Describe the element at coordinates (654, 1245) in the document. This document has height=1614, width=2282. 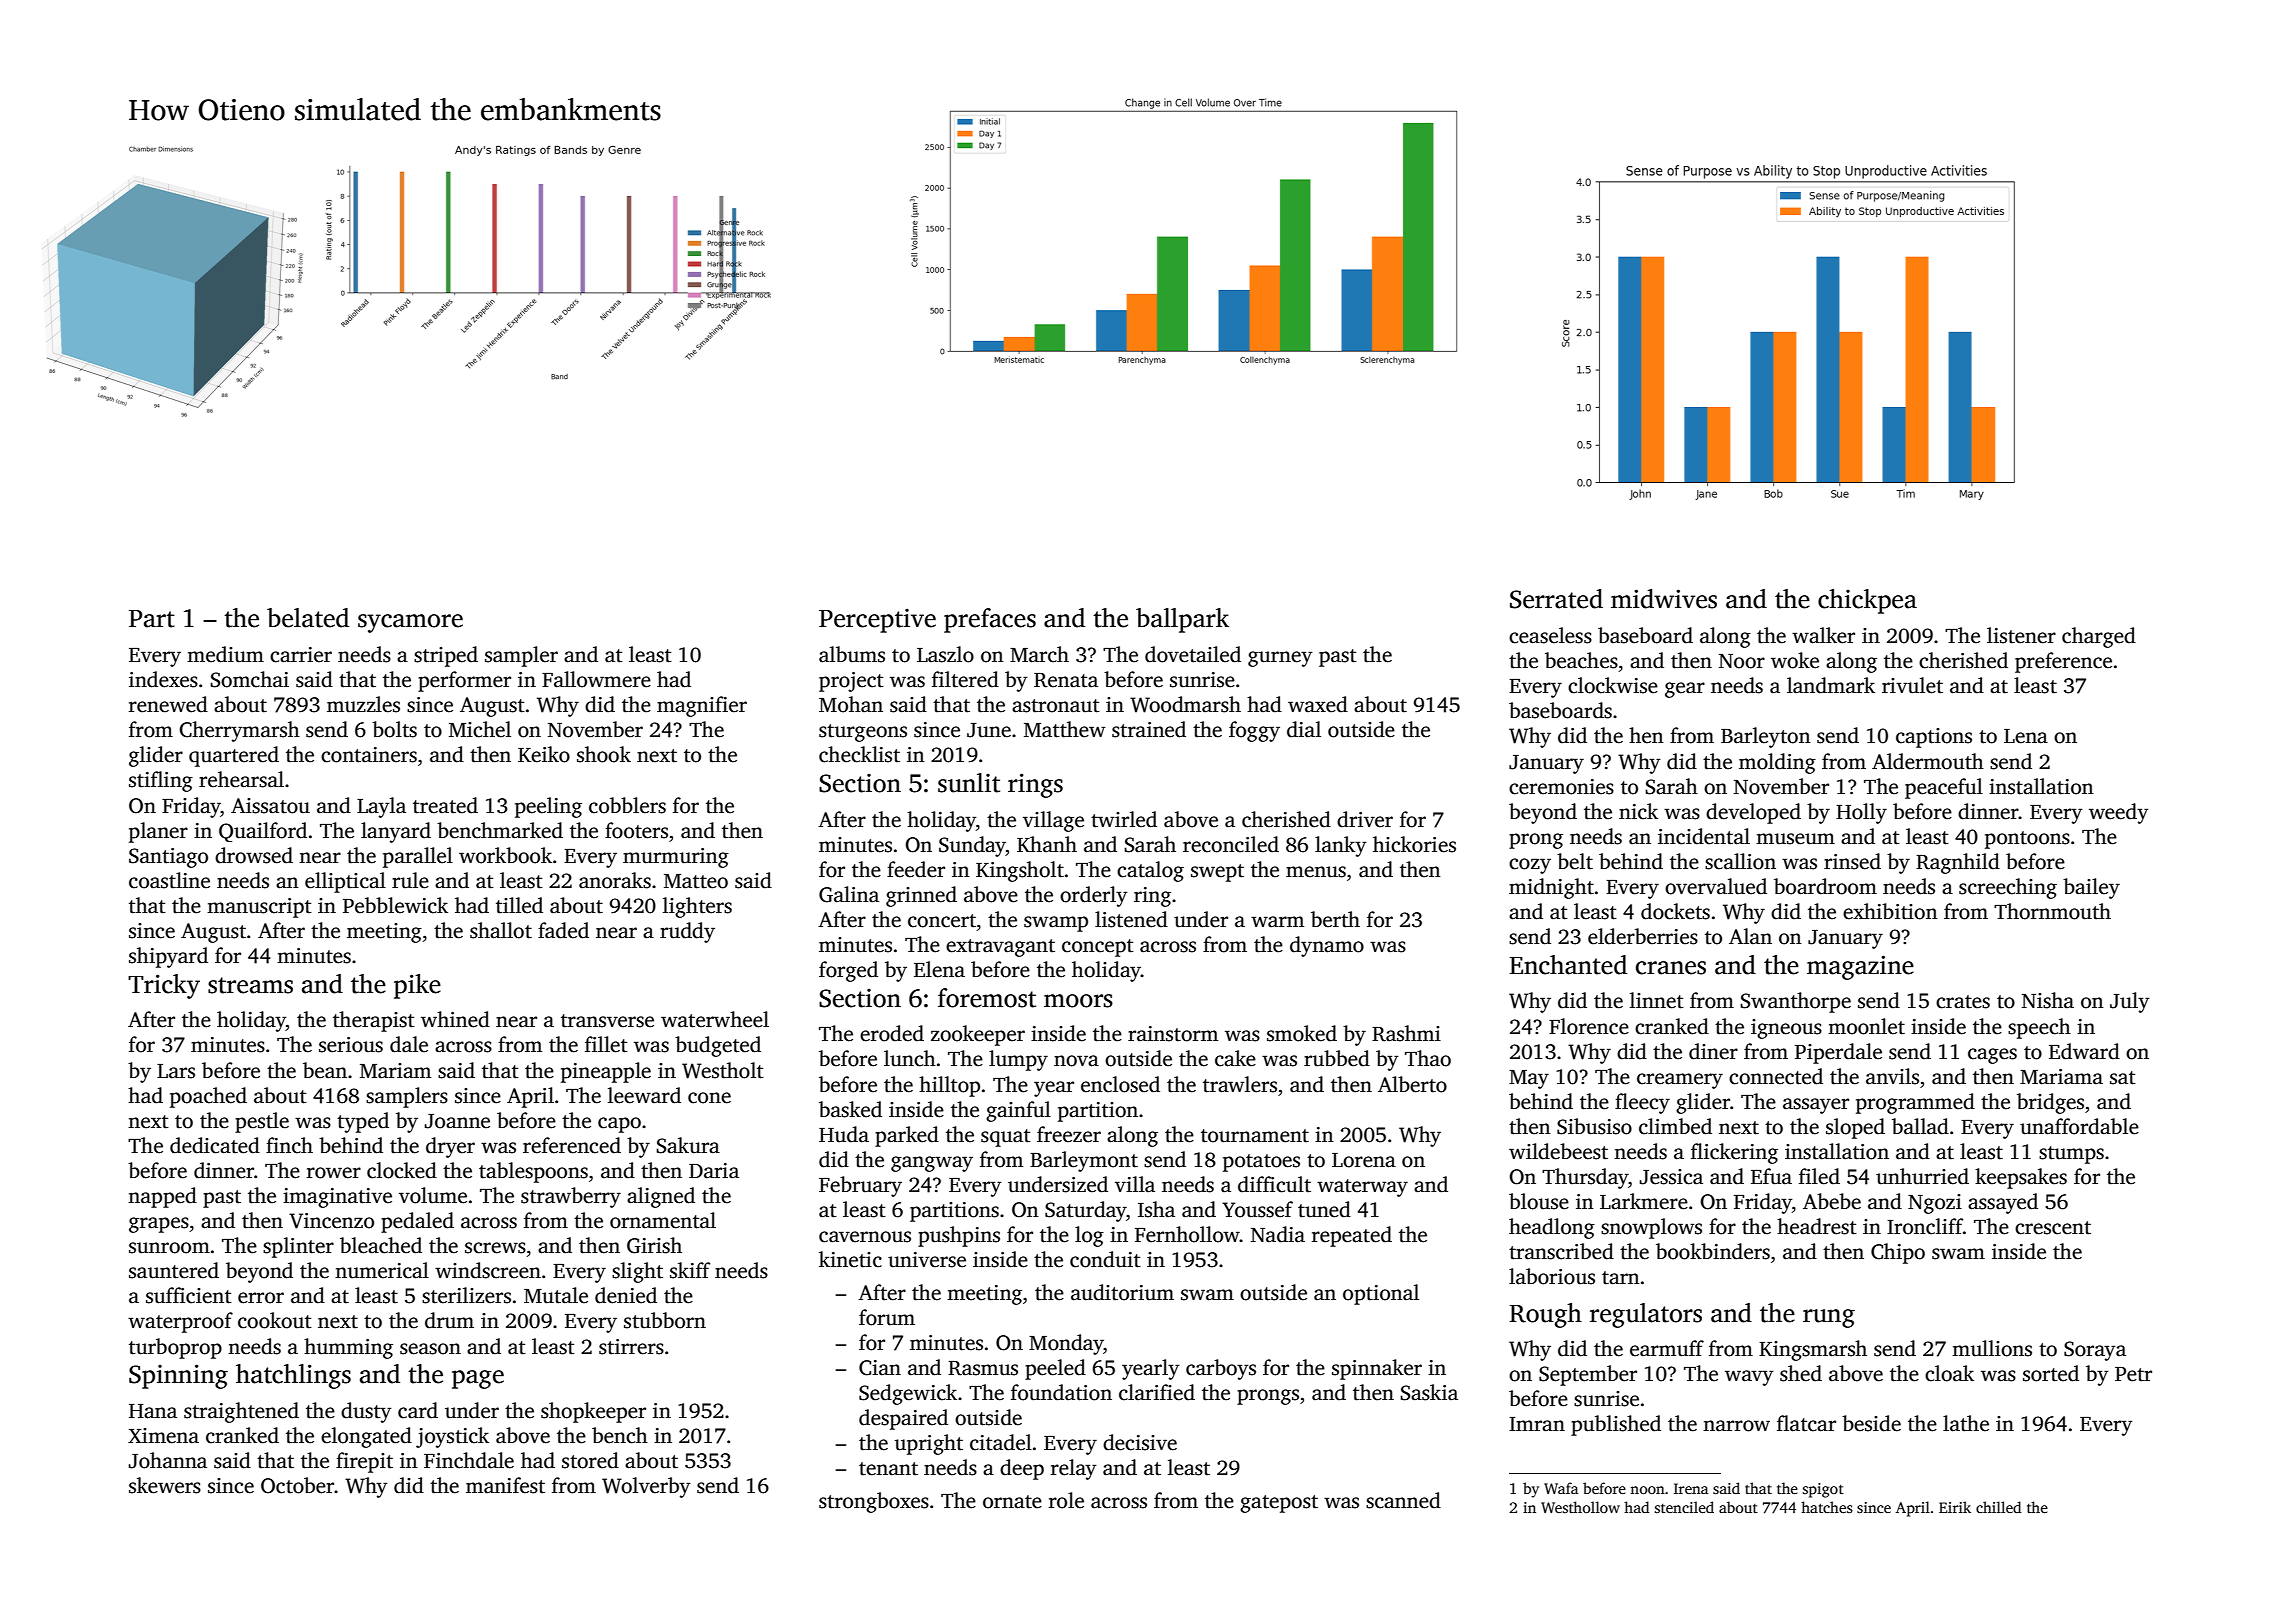
I see `Girish` at that location.
